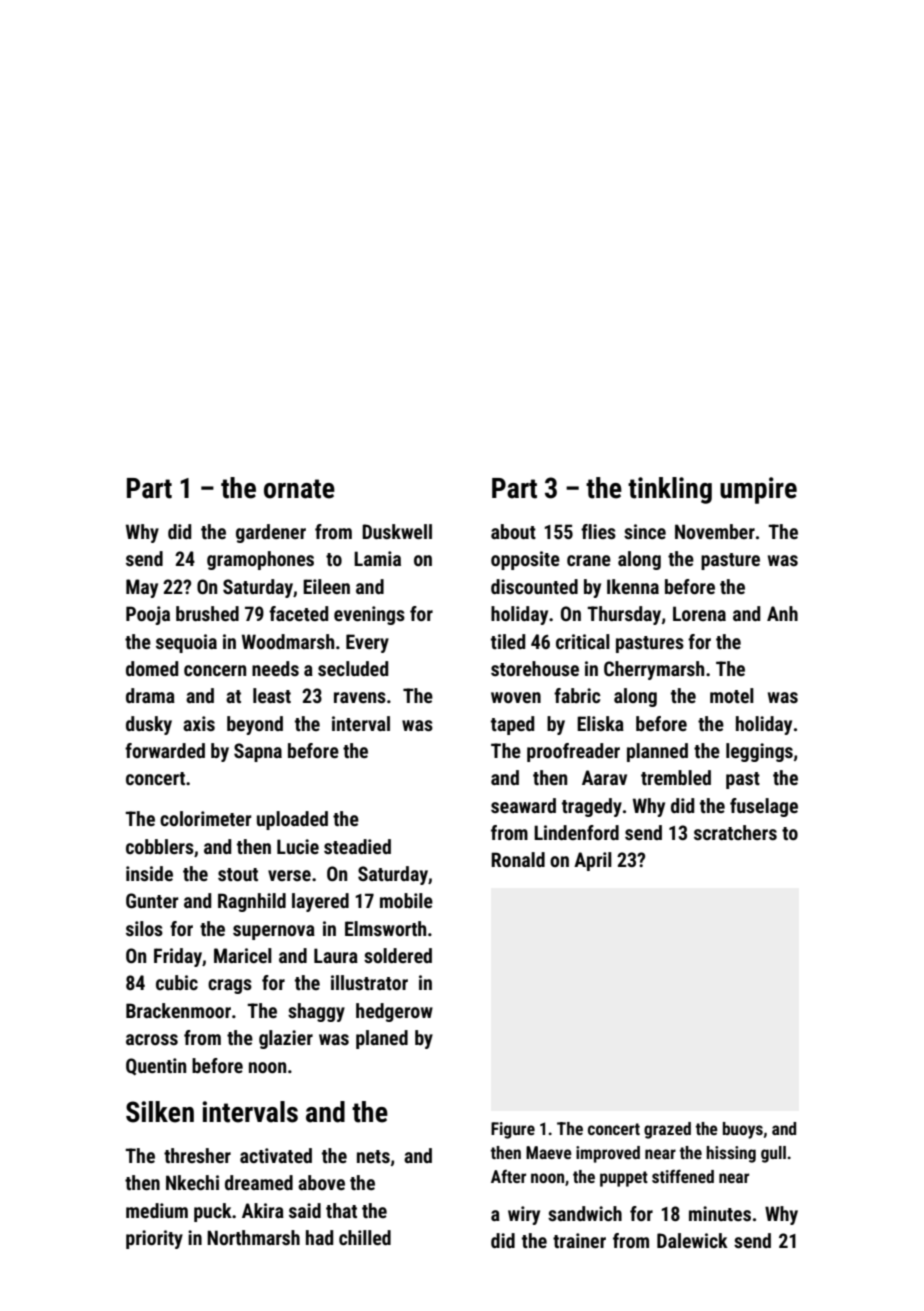 This screenshot has width=924, height=1311. I want to click on Ronald, so click(518, 859).
